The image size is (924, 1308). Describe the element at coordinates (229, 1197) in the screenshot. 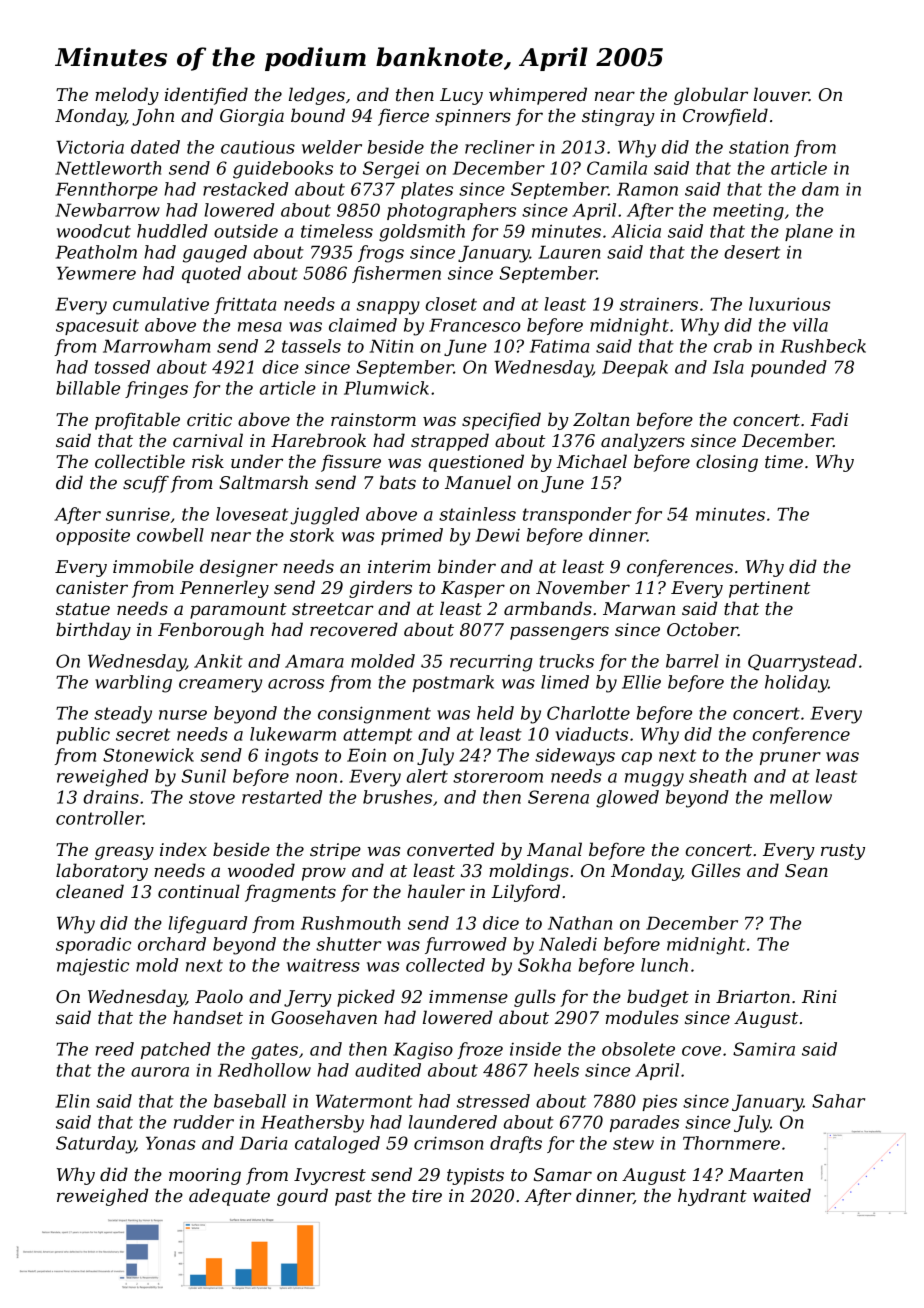

I see `adequate` at that location.
